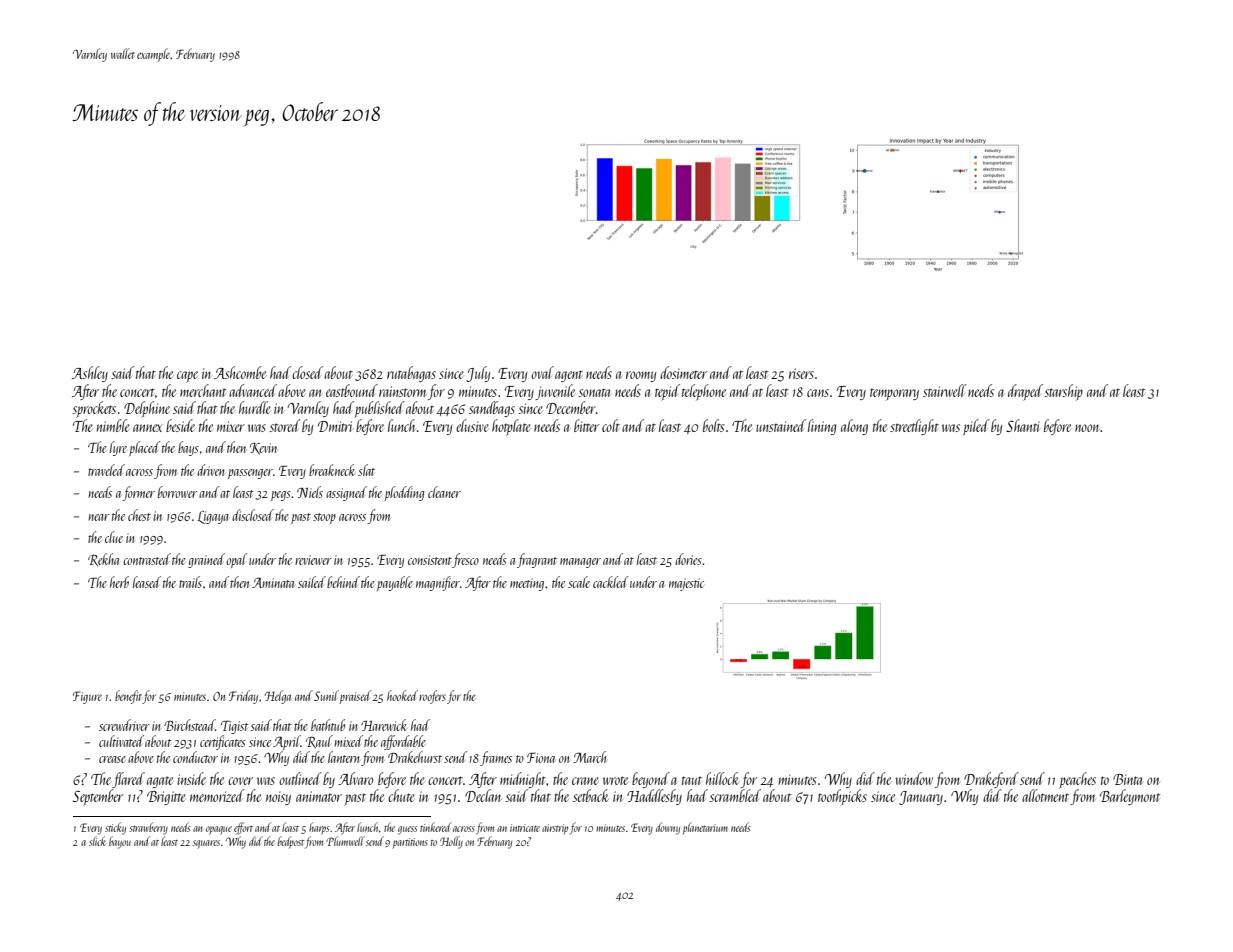 The width and height of the image is (1233, 952). I want to click on bedpost, so click(291, 842).
